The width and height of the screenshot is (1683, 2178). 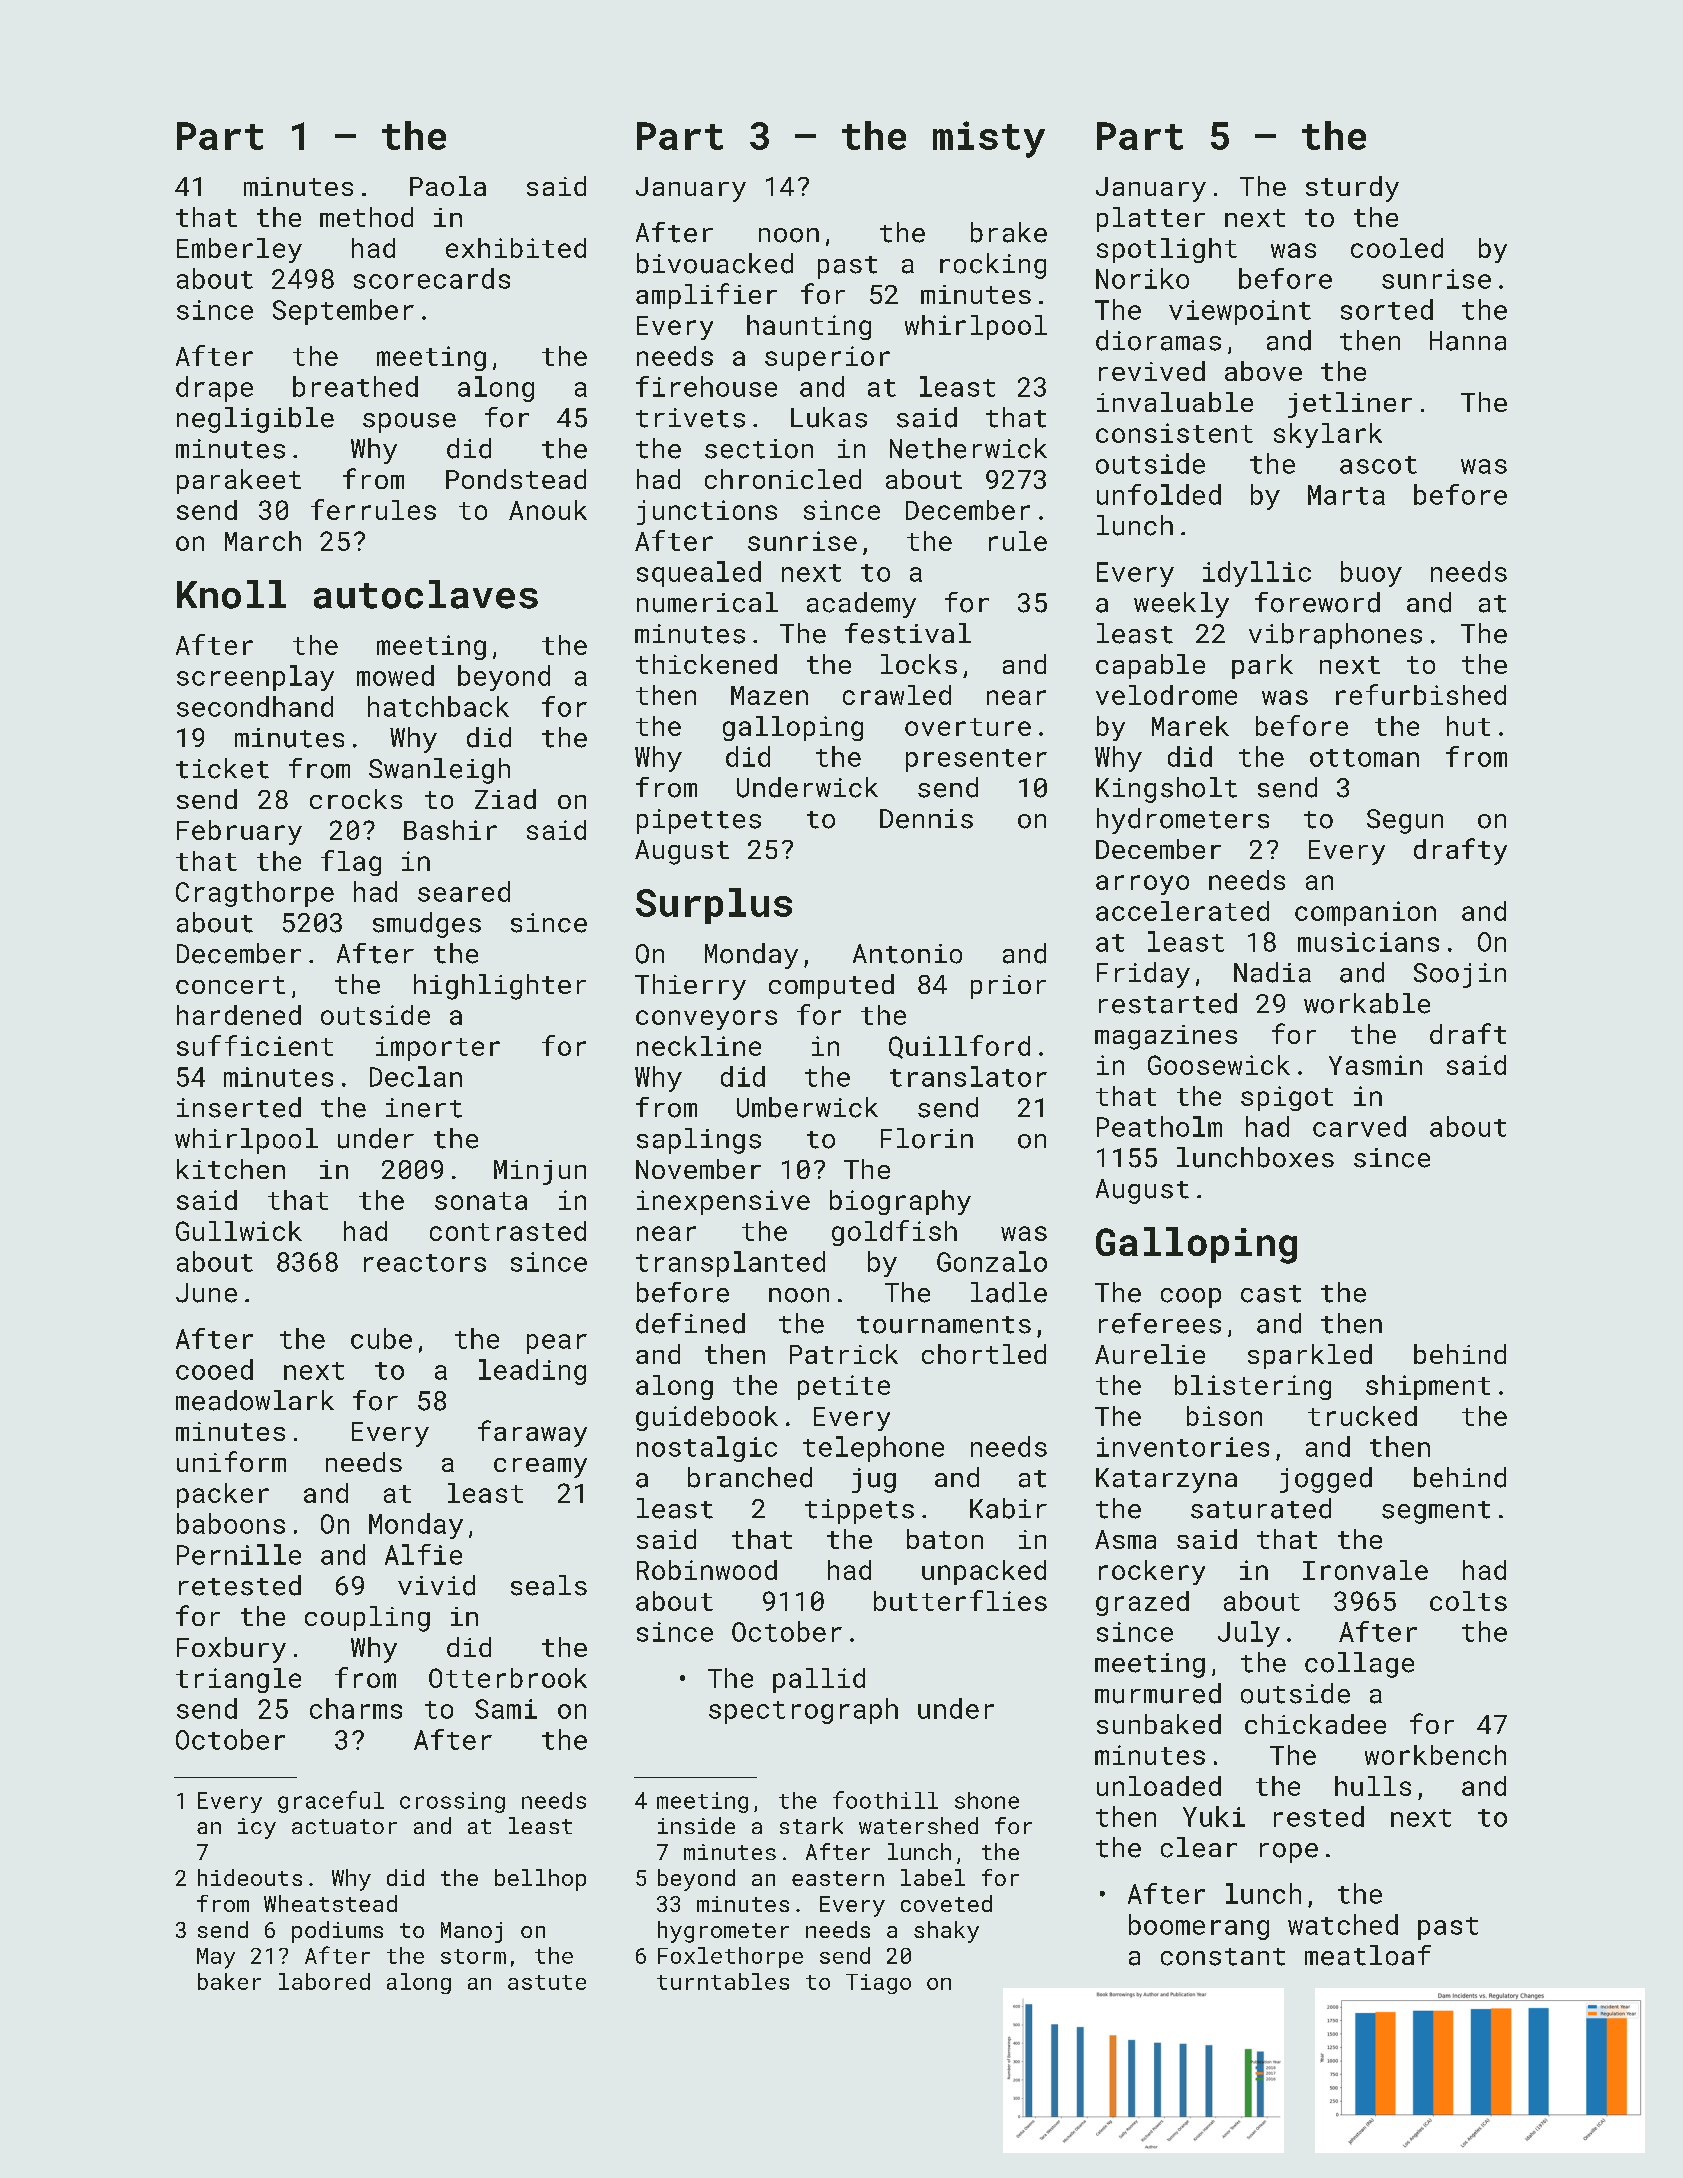 What do you see at coordinates (1263, 371) in the screenshot?
I see `above` at bounding box center [1263, 371].
